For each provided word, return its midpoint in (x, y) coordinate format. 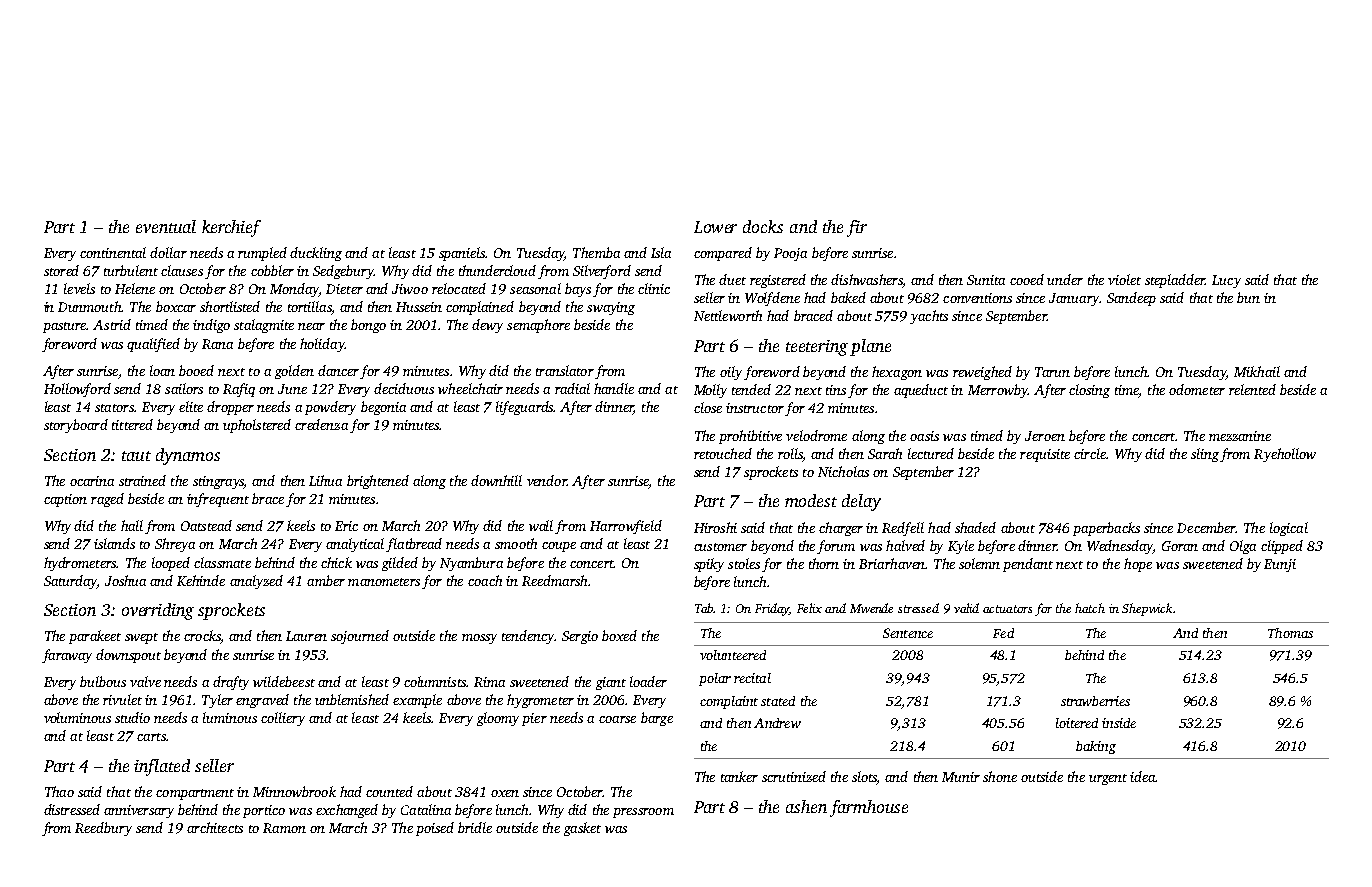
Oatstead (206, 525)
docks (763, 226)
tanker (739, 776)
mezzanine (1240, 436)
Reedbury (103, 829)
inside (1119, 723)
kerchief (231, 228)
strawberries (1095, 701)
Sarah (885, 453)
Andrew (777, 723)
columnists (435, 681)
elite (191, 406)
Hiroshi (715, 527)
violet (1124, 279)
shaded (975, 527)
